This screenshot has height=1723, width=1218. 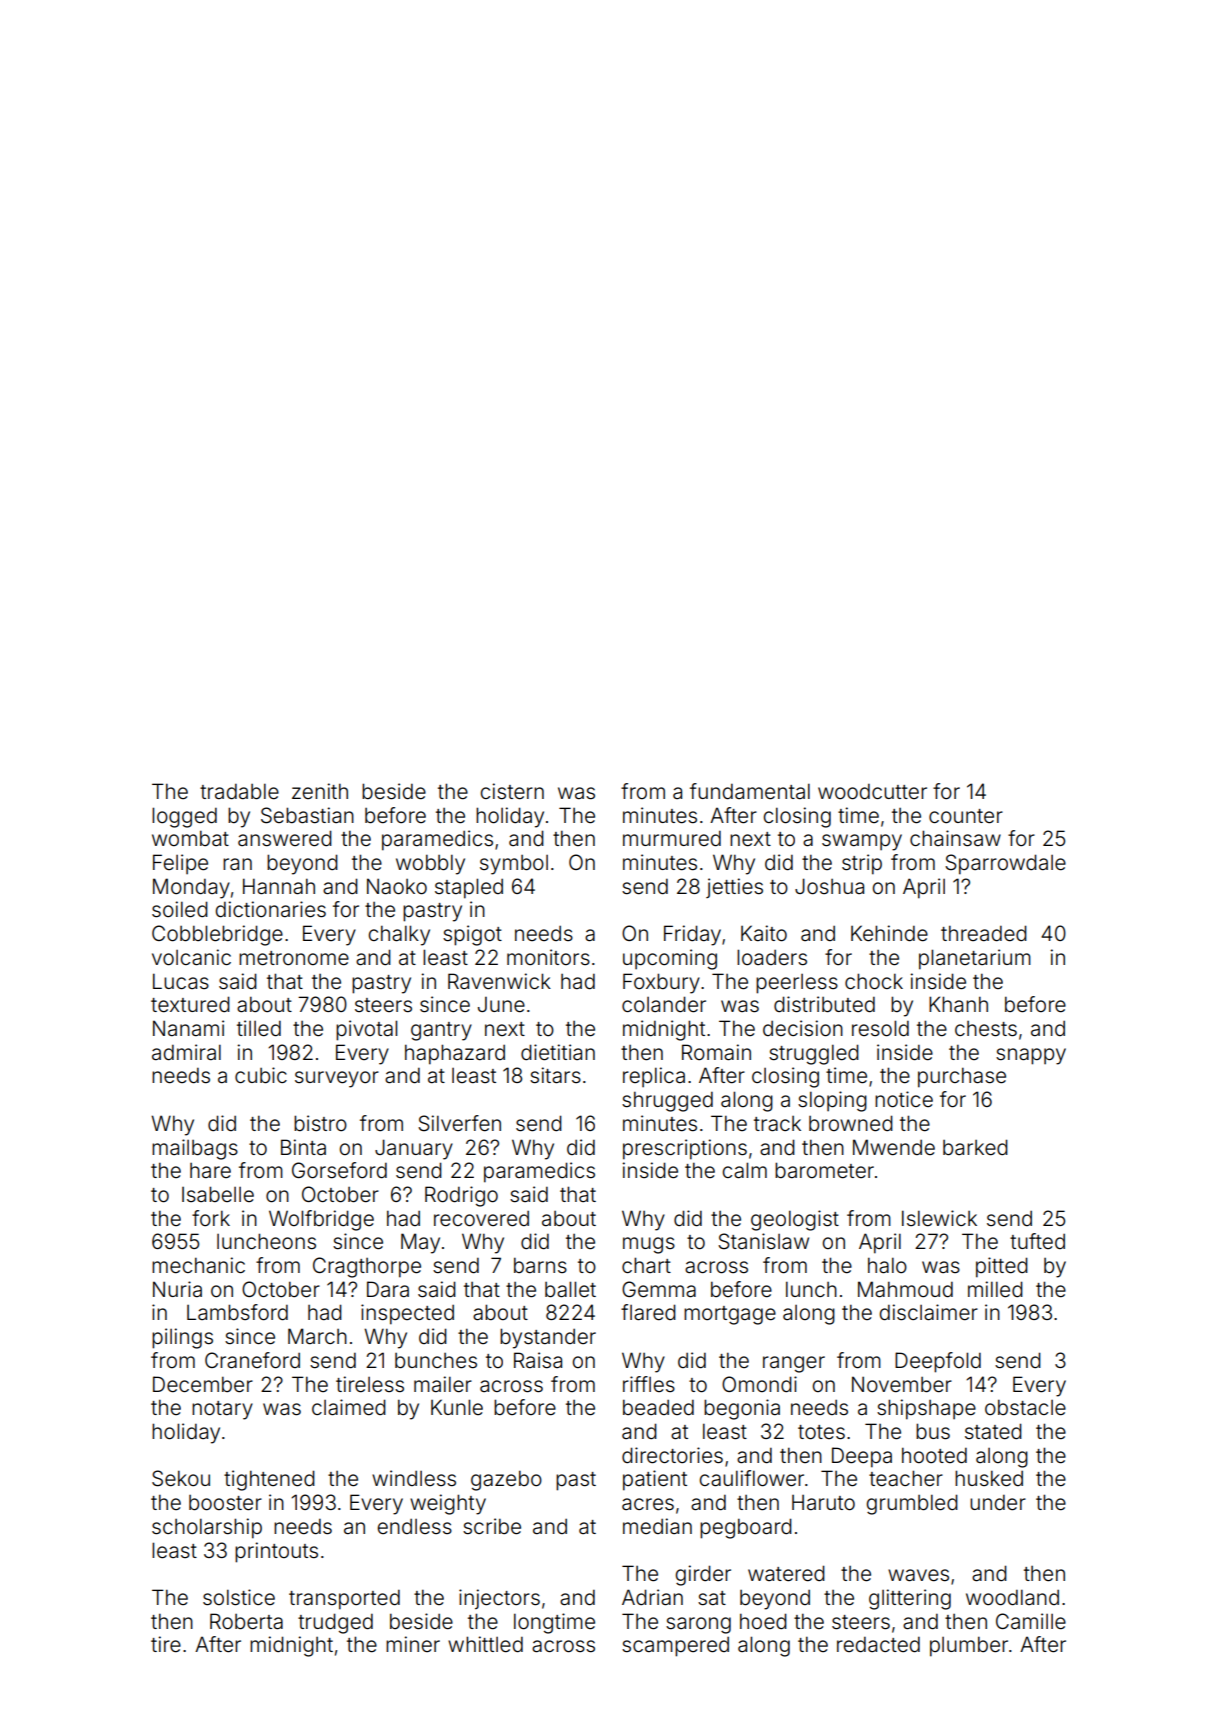 What do you see at coordinates (276, 1552) in the screenshot?
I see `printouts` at bounding box center [276, 1552].
